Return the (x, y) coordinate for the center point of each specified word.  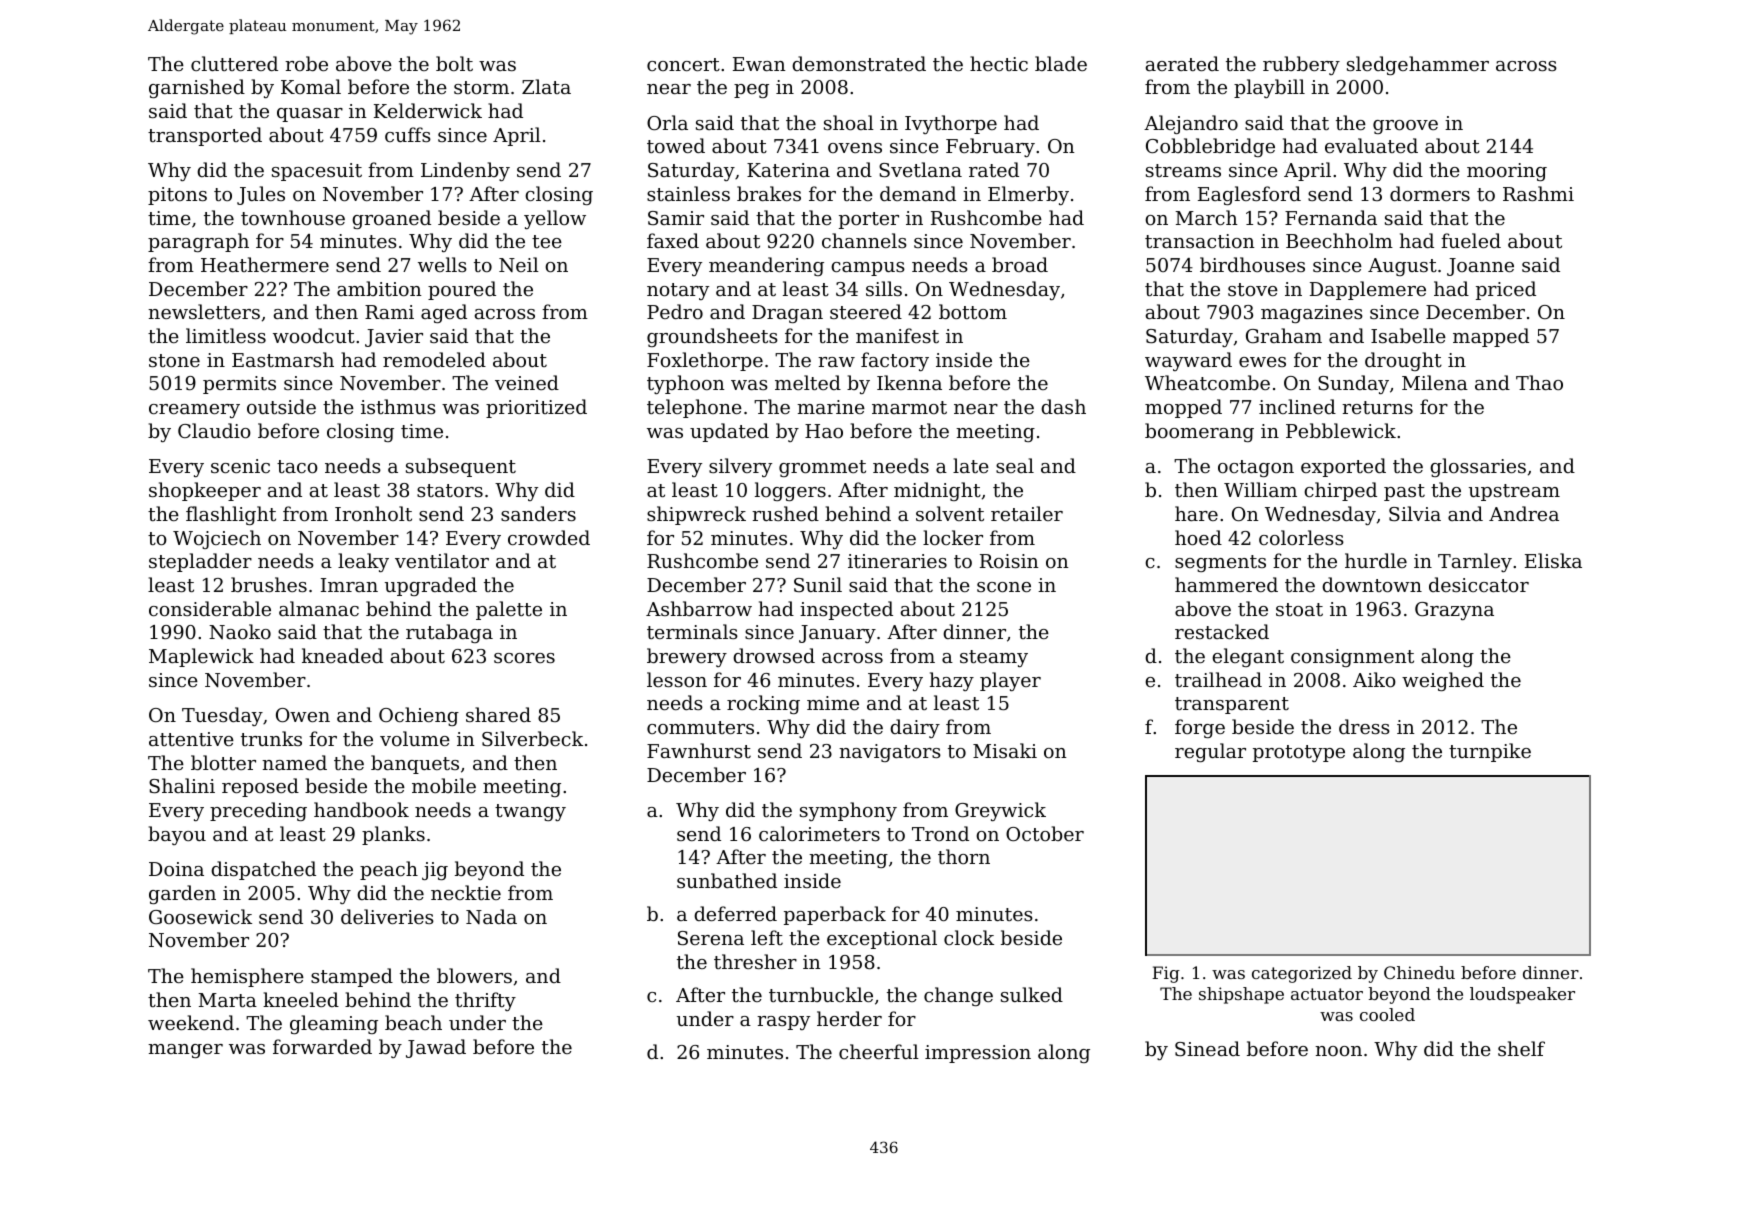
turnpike (1490, 752)
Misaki (1005, 750)
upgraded (431, 586)
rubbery (1301, 65)
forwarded (322, 1046)
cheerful (879, 1051)
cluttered (234, 63)
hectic (999, 63)
